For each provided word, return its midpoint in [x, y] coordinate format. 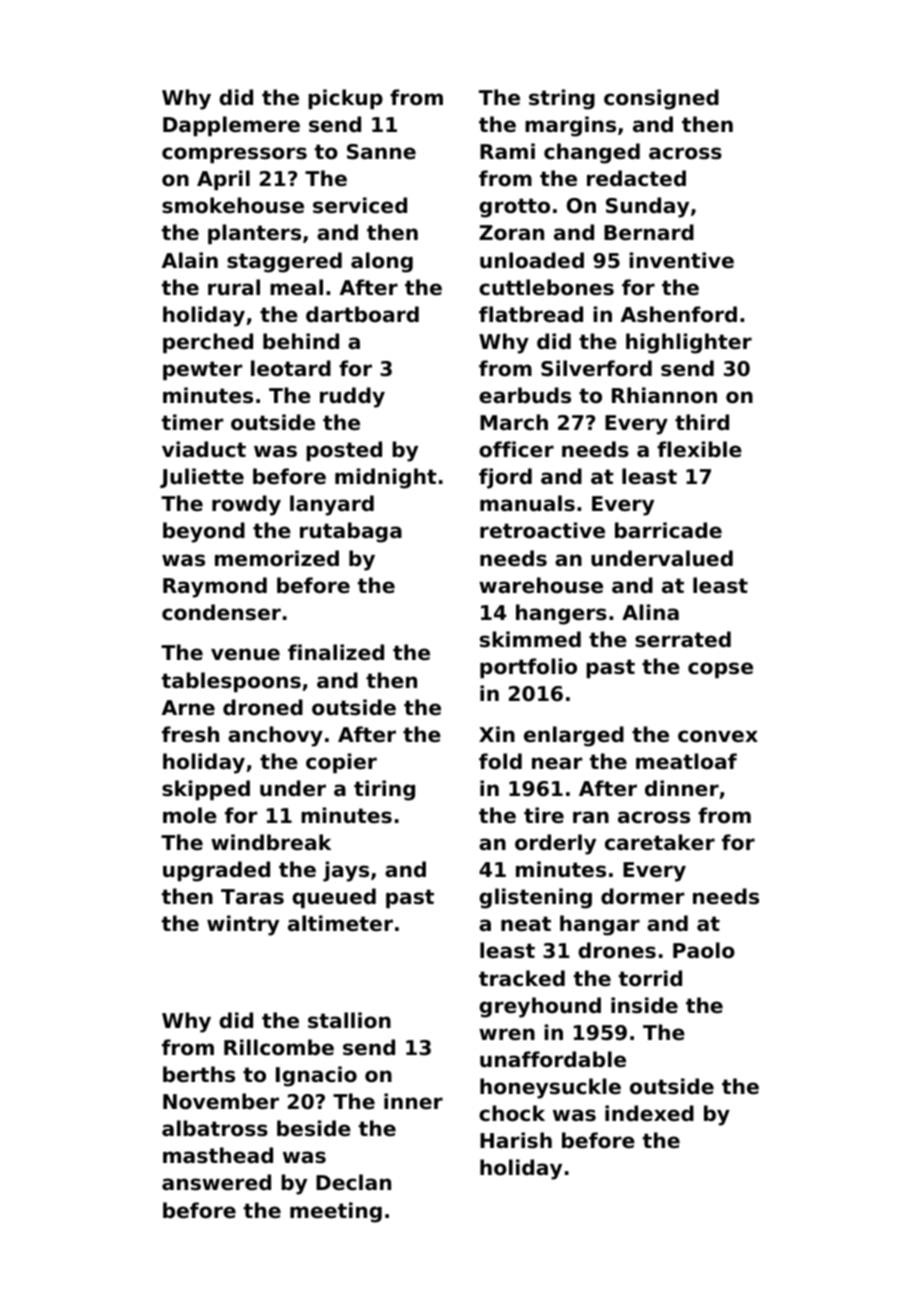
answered [216, 1182]
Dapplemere [231, 126]
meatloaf [686, 761]
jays [346, 871]
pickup [345, 99]
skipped [206, 790]
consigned [661, 99]
